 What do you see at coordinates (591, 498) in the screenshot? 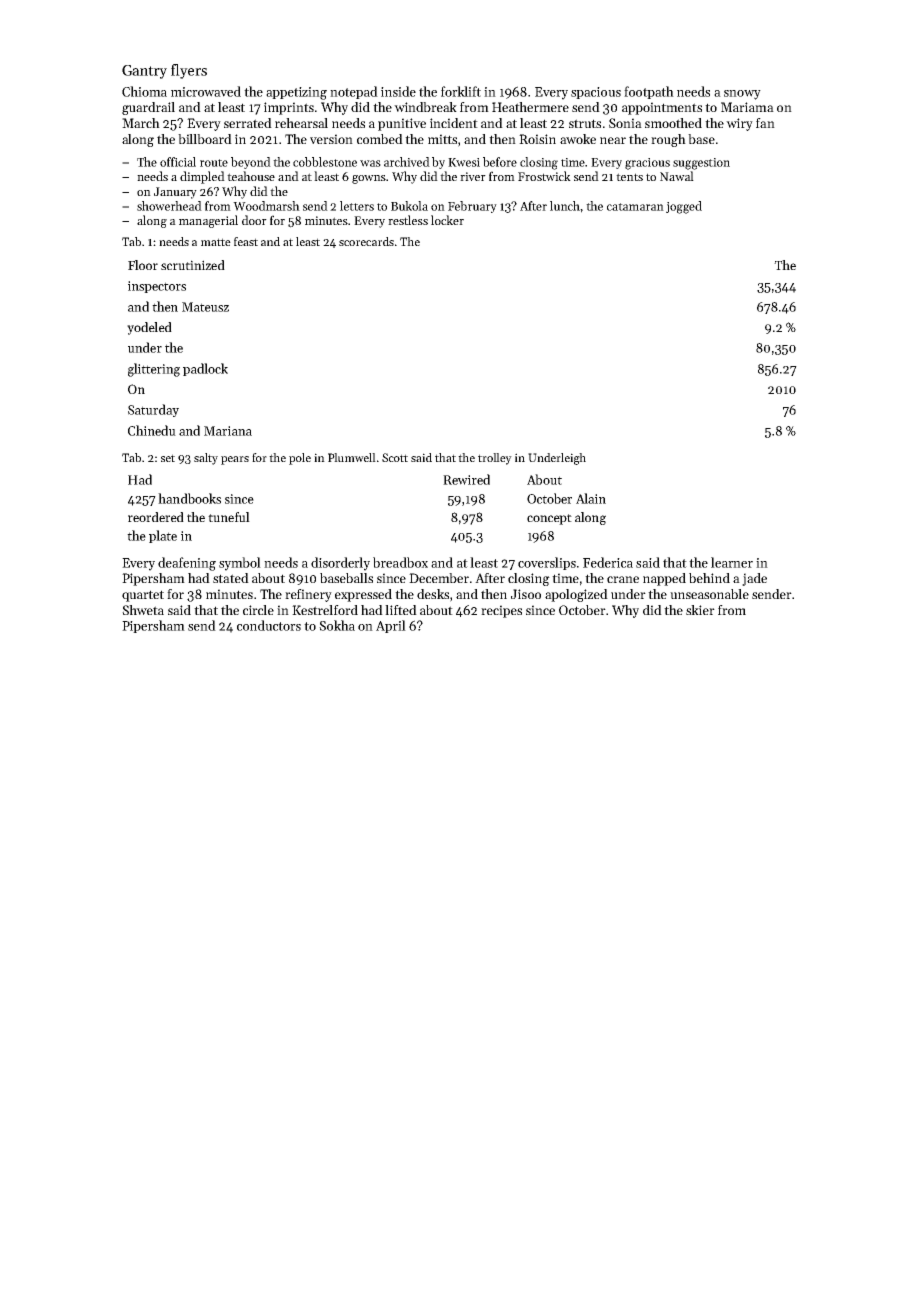
I see `Alain` at bounding box center [591, 498].
